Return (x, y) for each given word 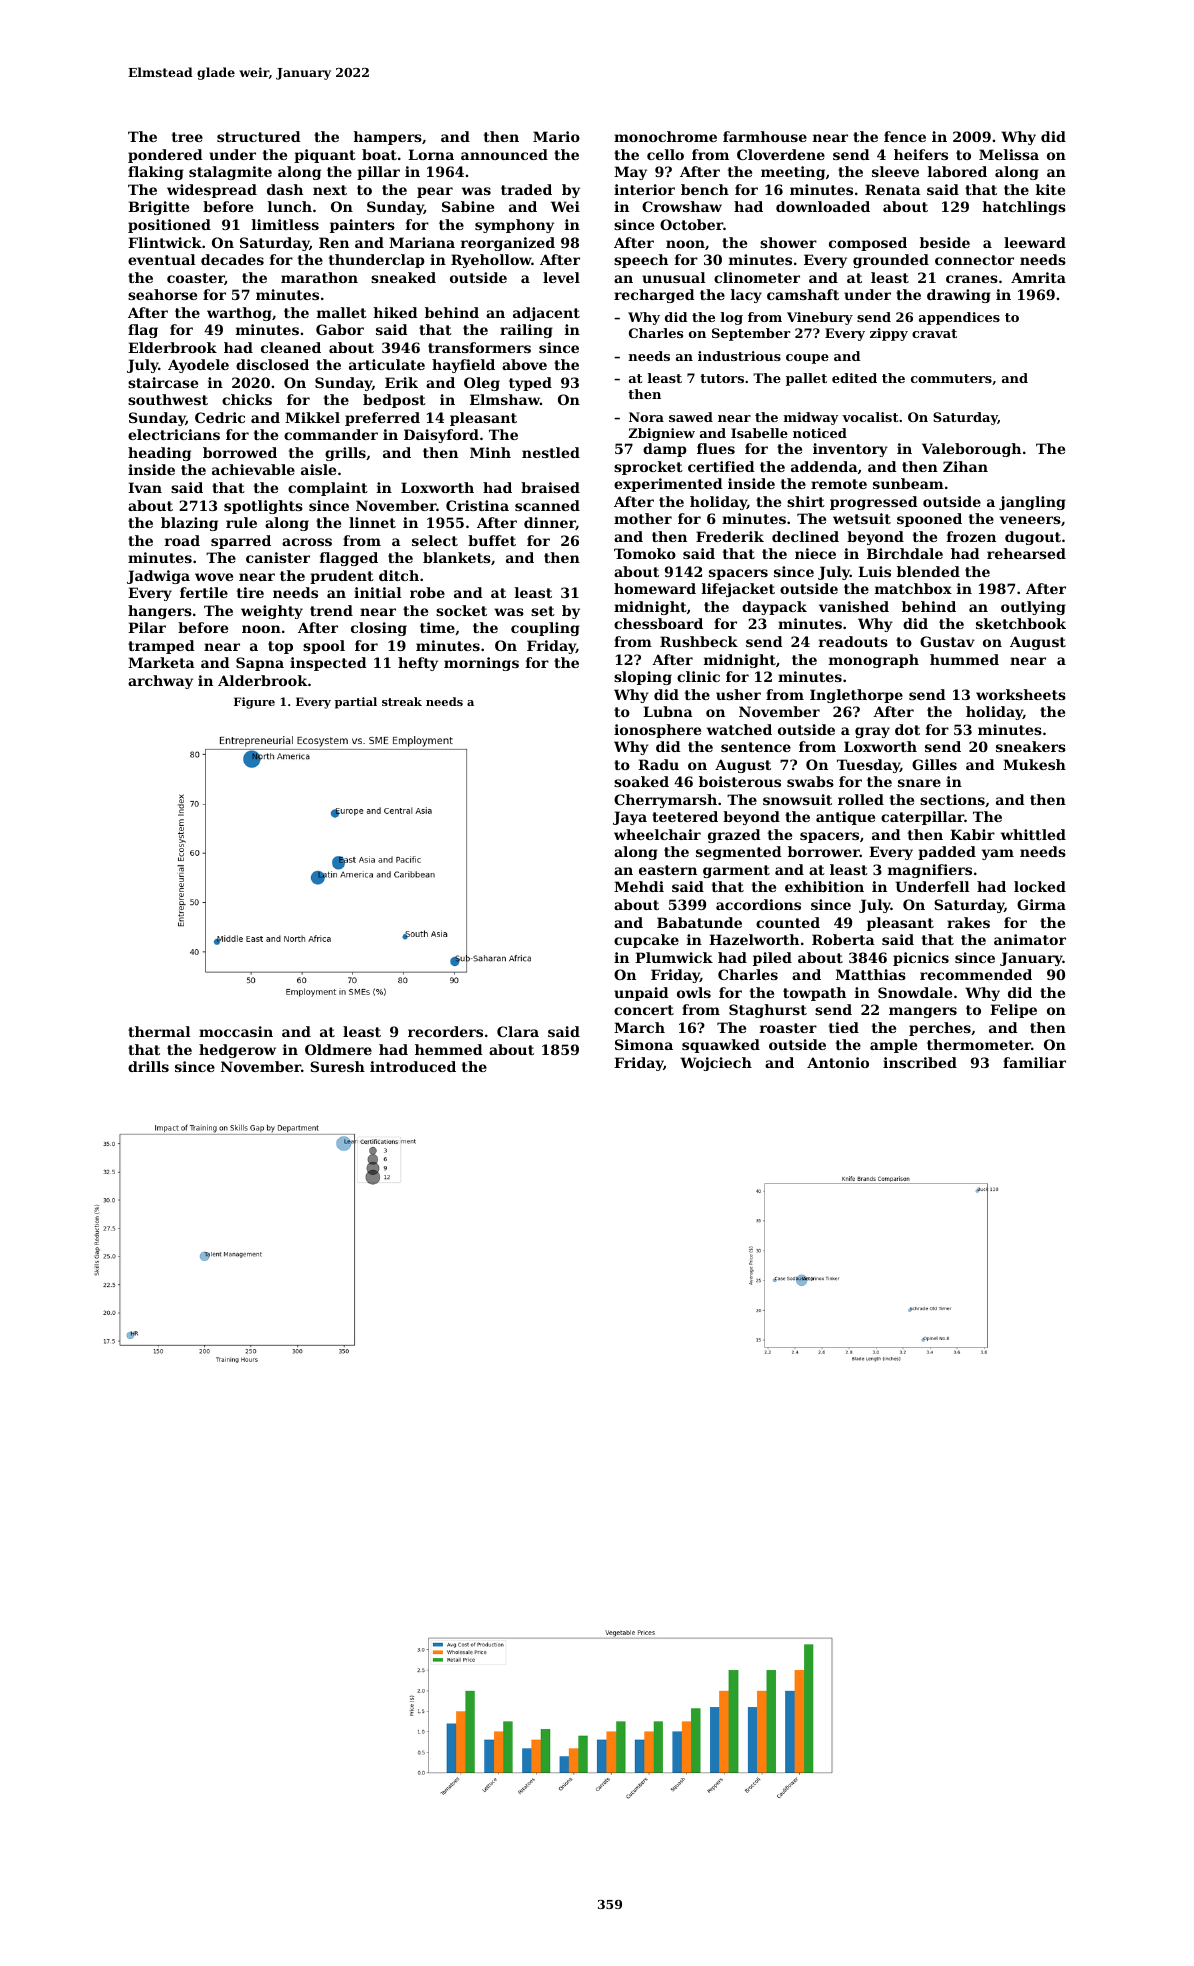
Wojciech (716, 1064)
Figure (254, 703)
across (307, 542)
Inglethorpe (856, 696)
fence (905, 136)
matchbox (913, 588)
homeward (655, 588)
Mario (556, 136)
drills (148, 1066)
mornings (481, 664)
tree (187, 137)
